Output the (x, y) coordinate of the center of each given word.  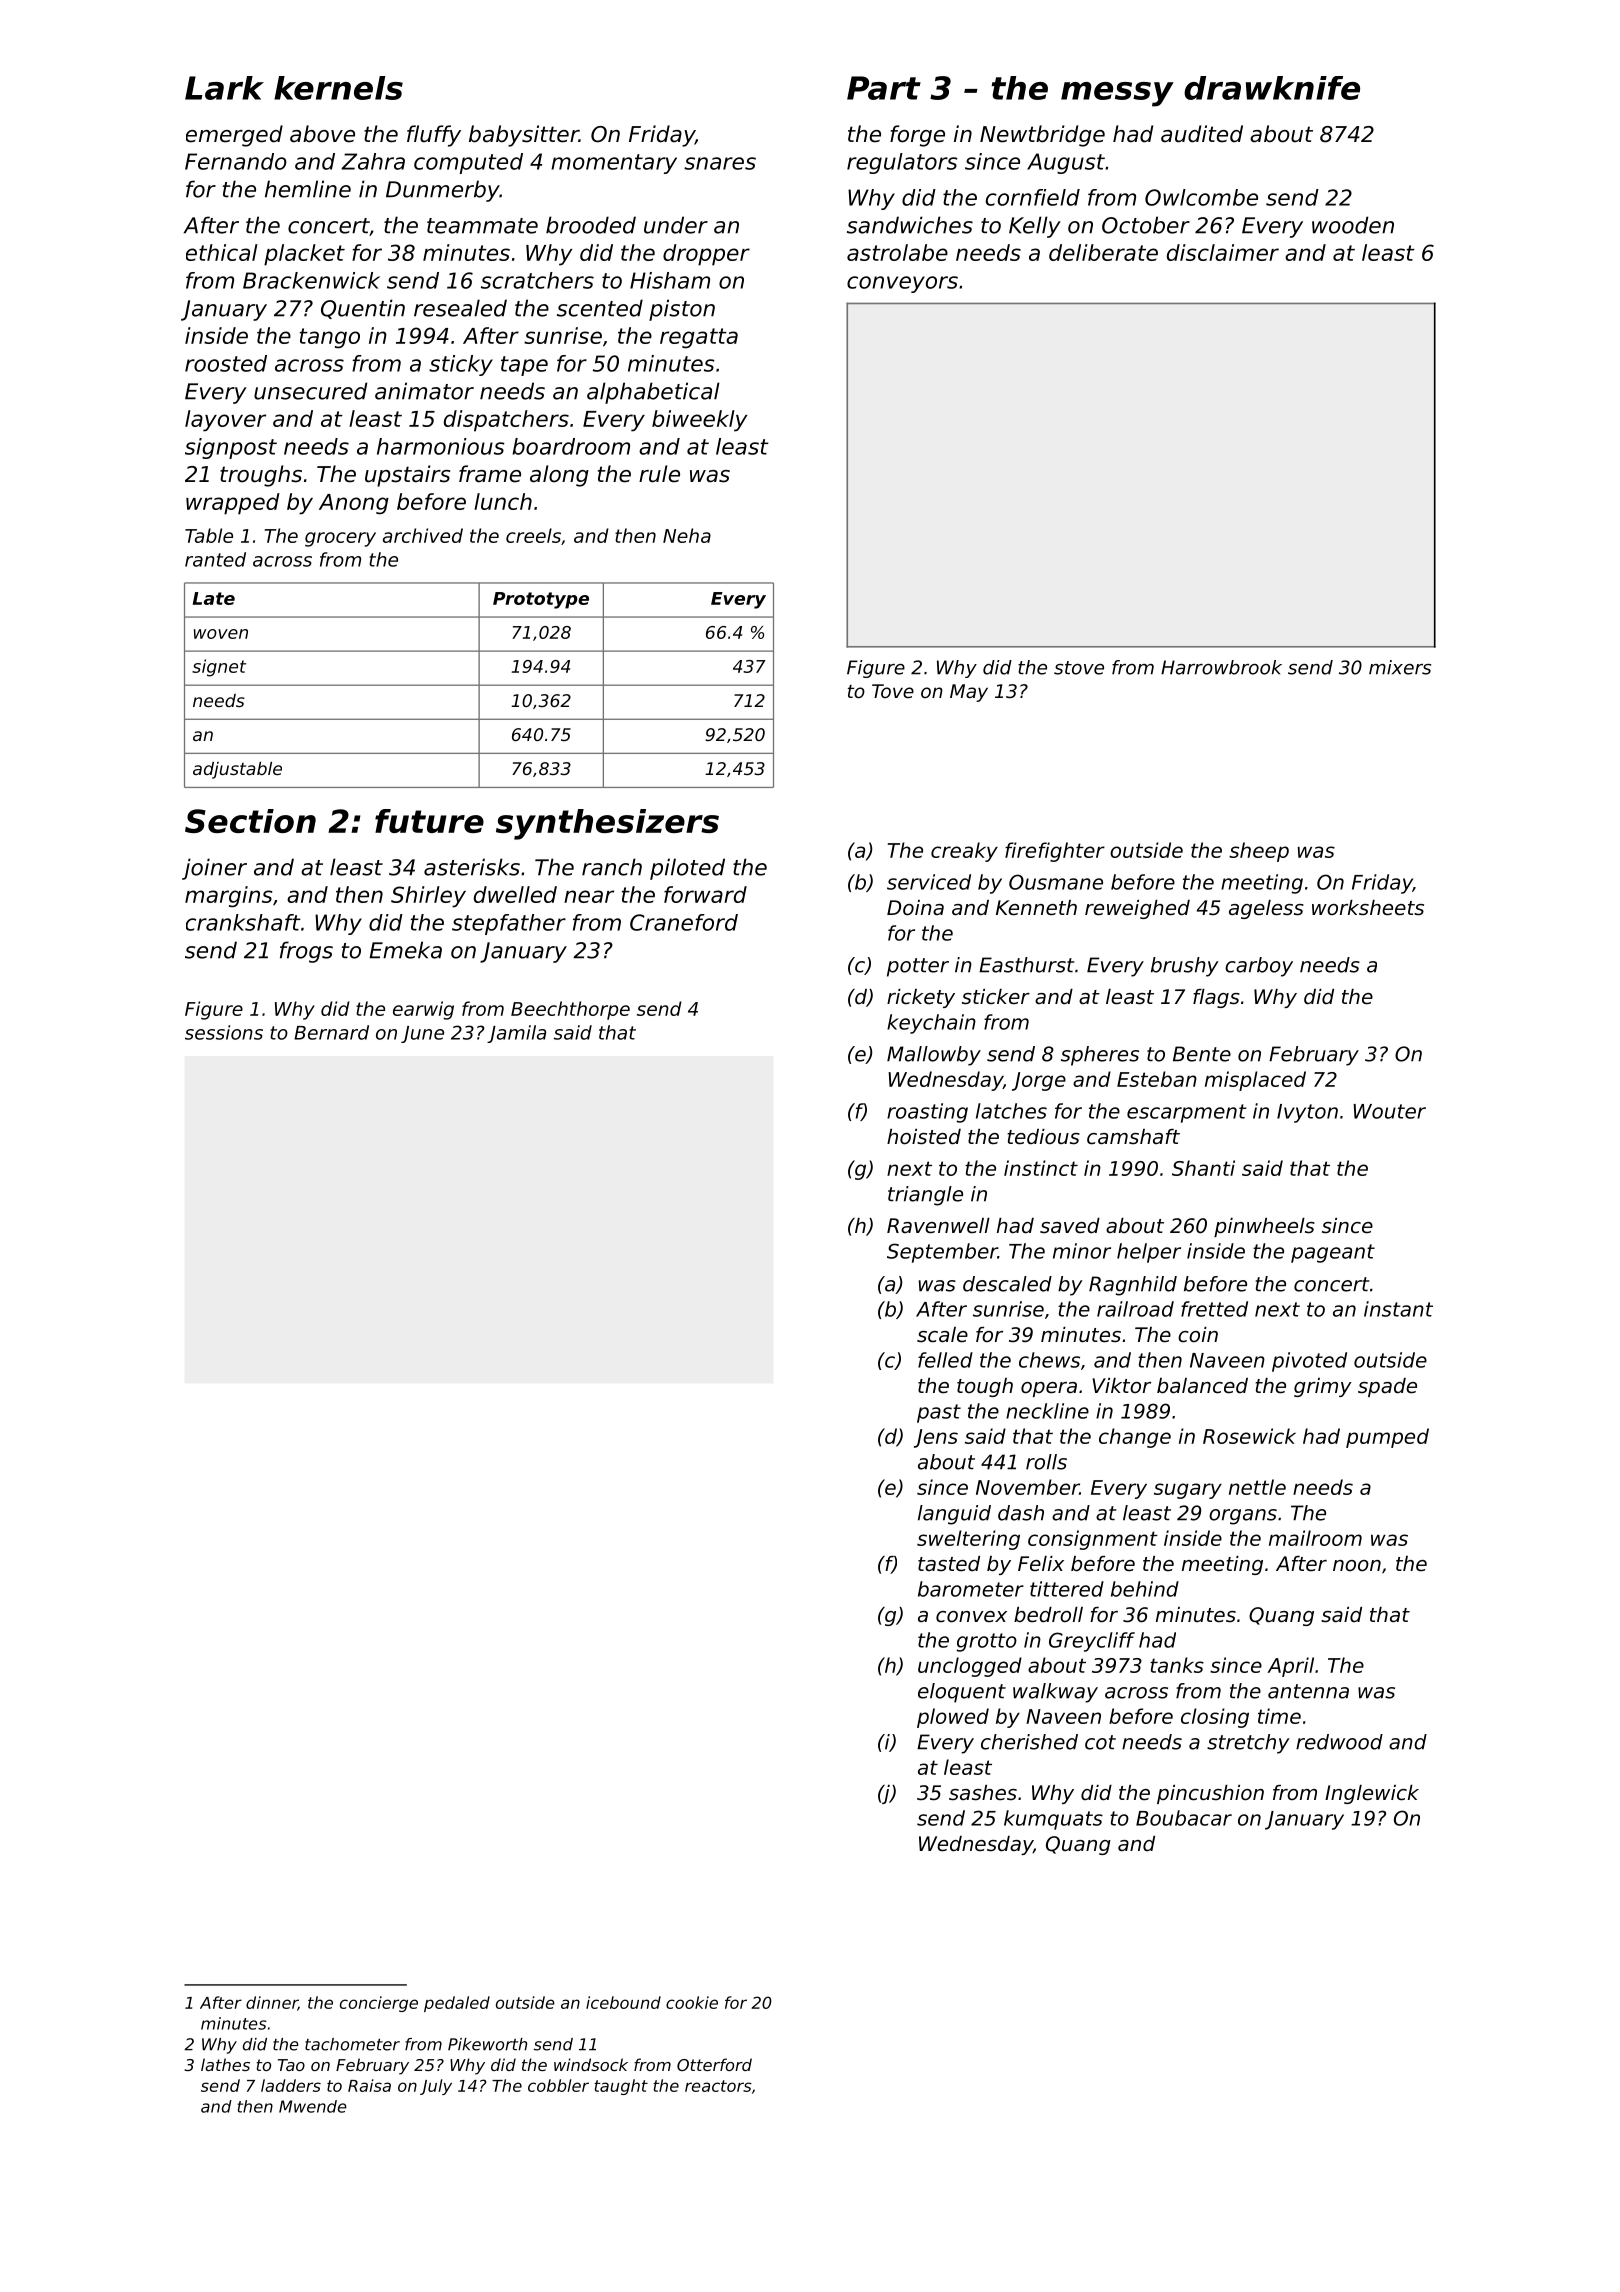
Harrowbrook (1221, 667)
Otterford (714, 2064)
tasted (949, 1564)
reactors (718, 2086)
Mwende (313, 2106)
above (322, 134)
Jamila (516, 1034)
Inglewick (1372, 1794)
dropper (706, 255)
